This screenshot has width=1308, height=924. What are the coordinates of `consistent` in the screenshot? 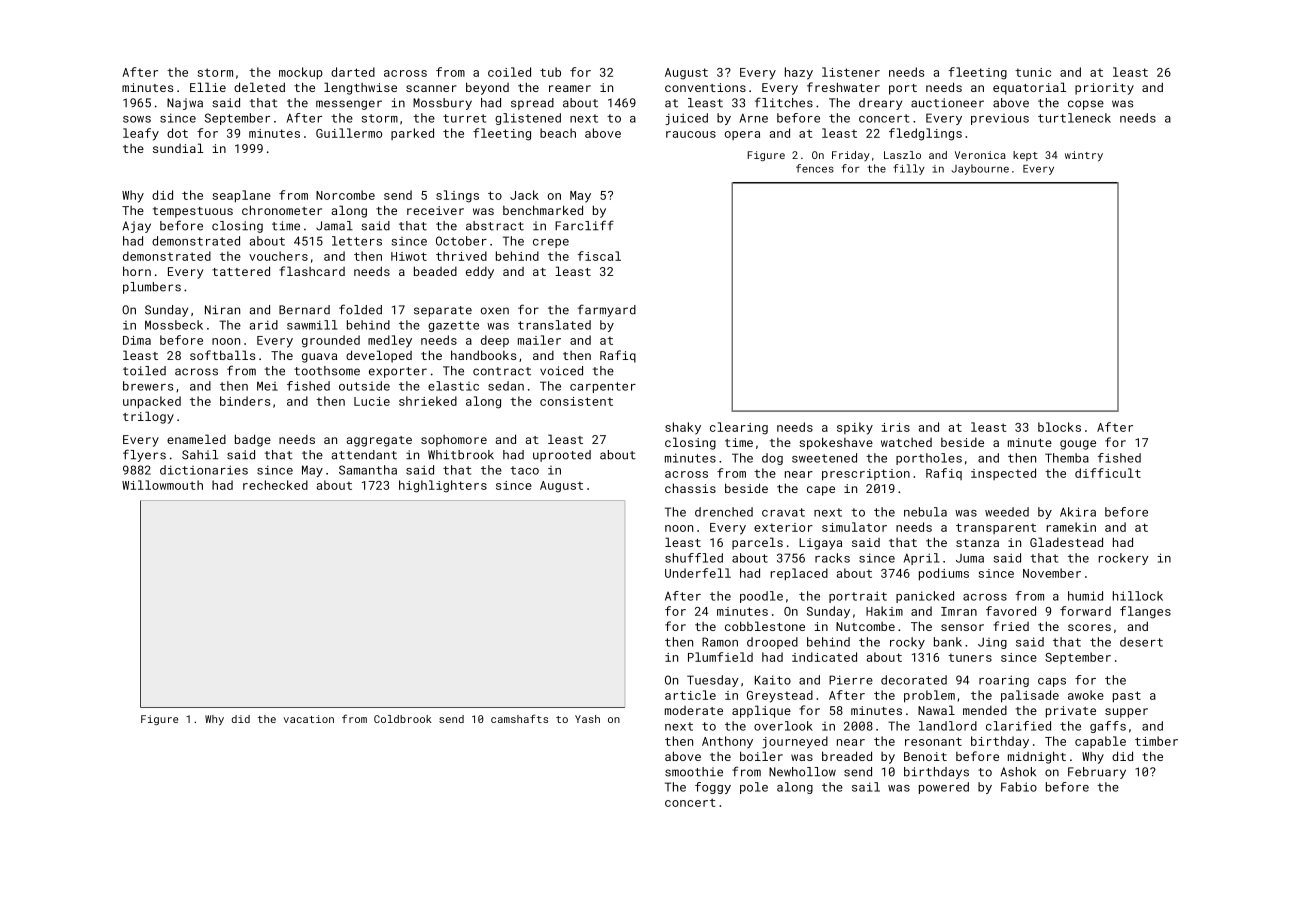 It's located at (576, 401).
